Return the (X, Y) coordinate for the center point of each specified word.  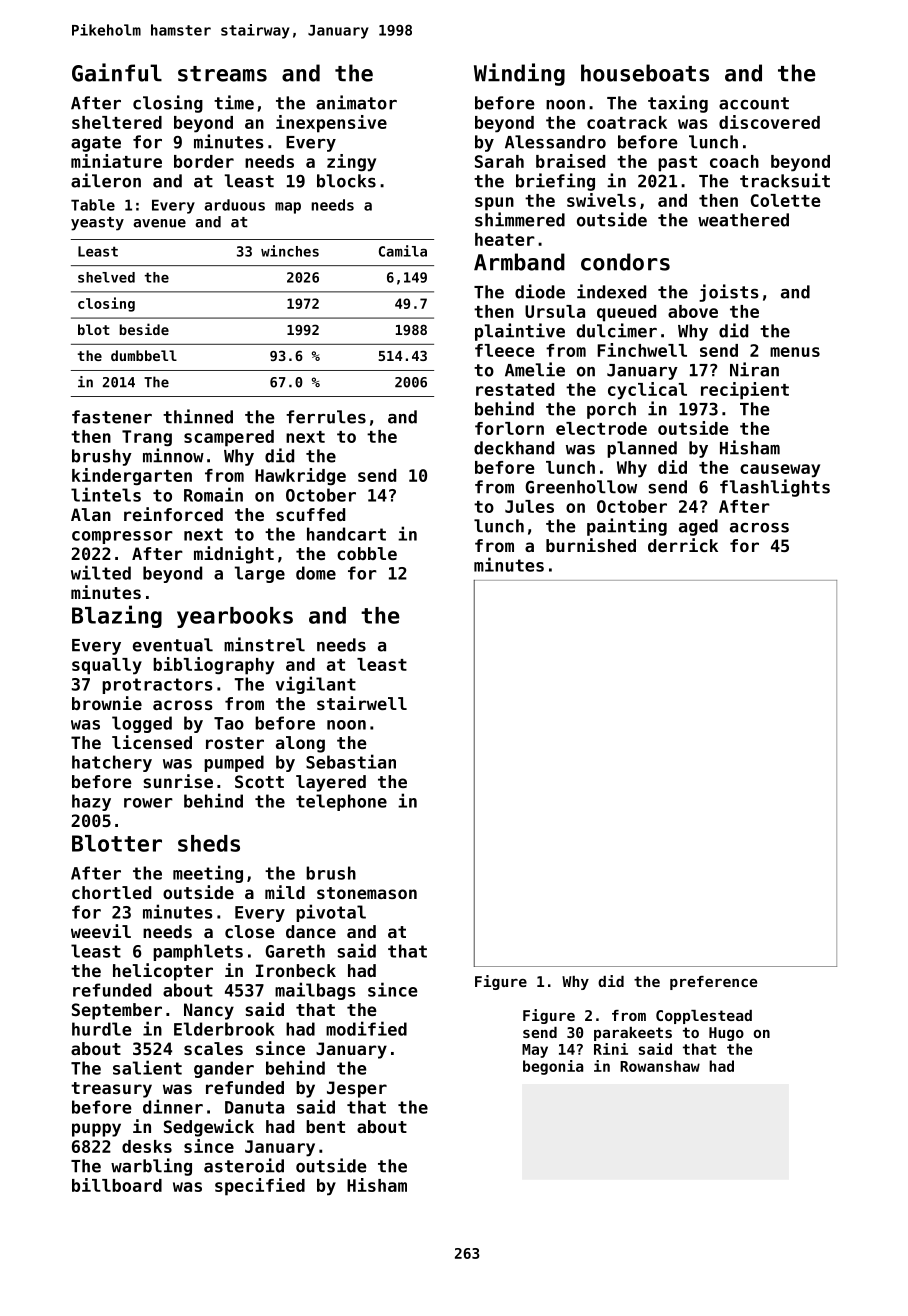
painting (627, 527)
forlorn (509, 428)
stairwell (362, 703)
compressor (122, 537)
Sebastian (351, 761)
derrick (683, 545)
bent (325, 1126)
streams (222, 74)
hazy (91, 802)
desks (147, 1146)
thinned (198, 416)
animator (356, 102)
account (754, 103)
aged (698, 527)
